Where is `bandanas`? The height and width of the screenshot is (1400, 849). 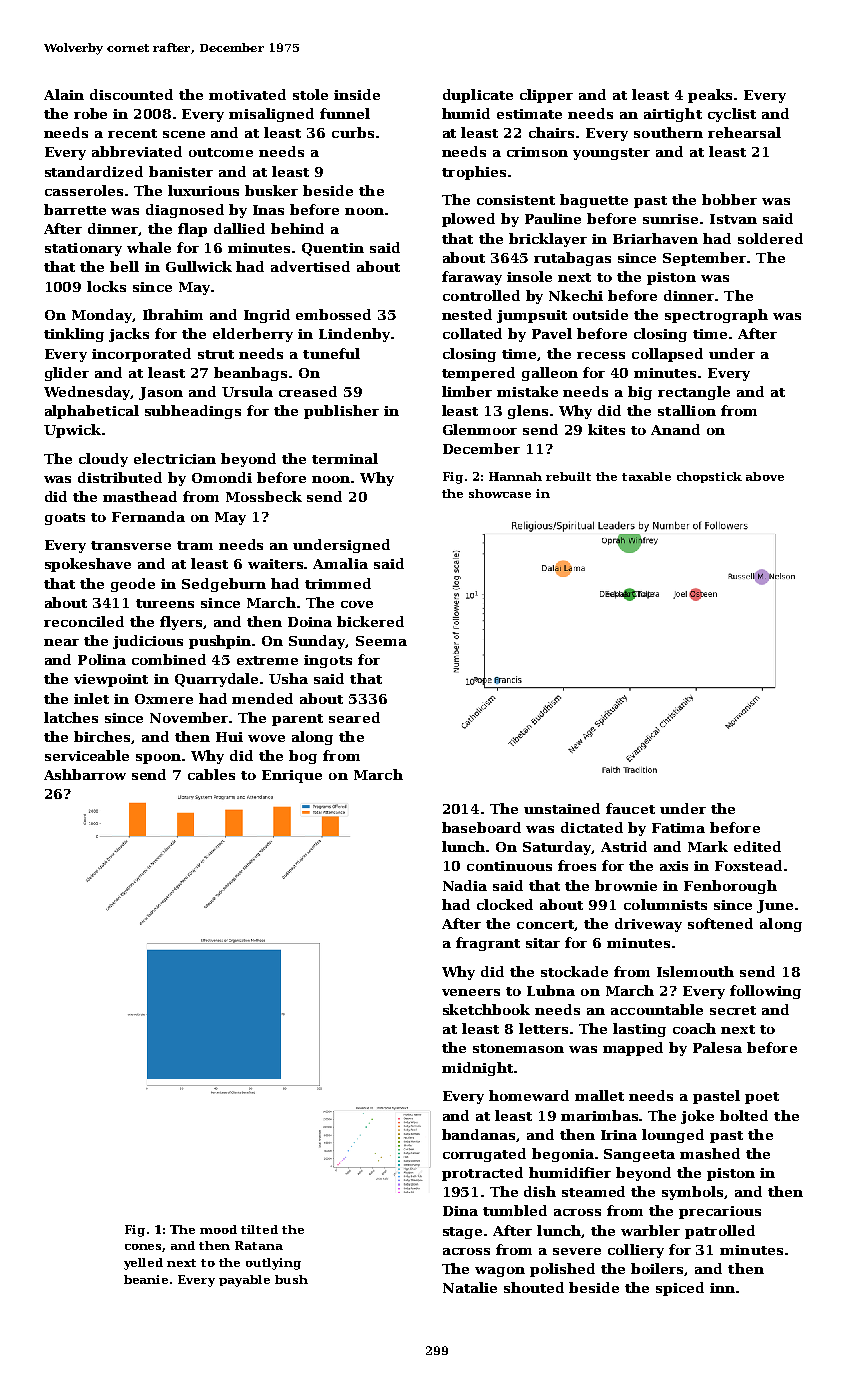
bandanas is located at coordinates (478, 1134).
